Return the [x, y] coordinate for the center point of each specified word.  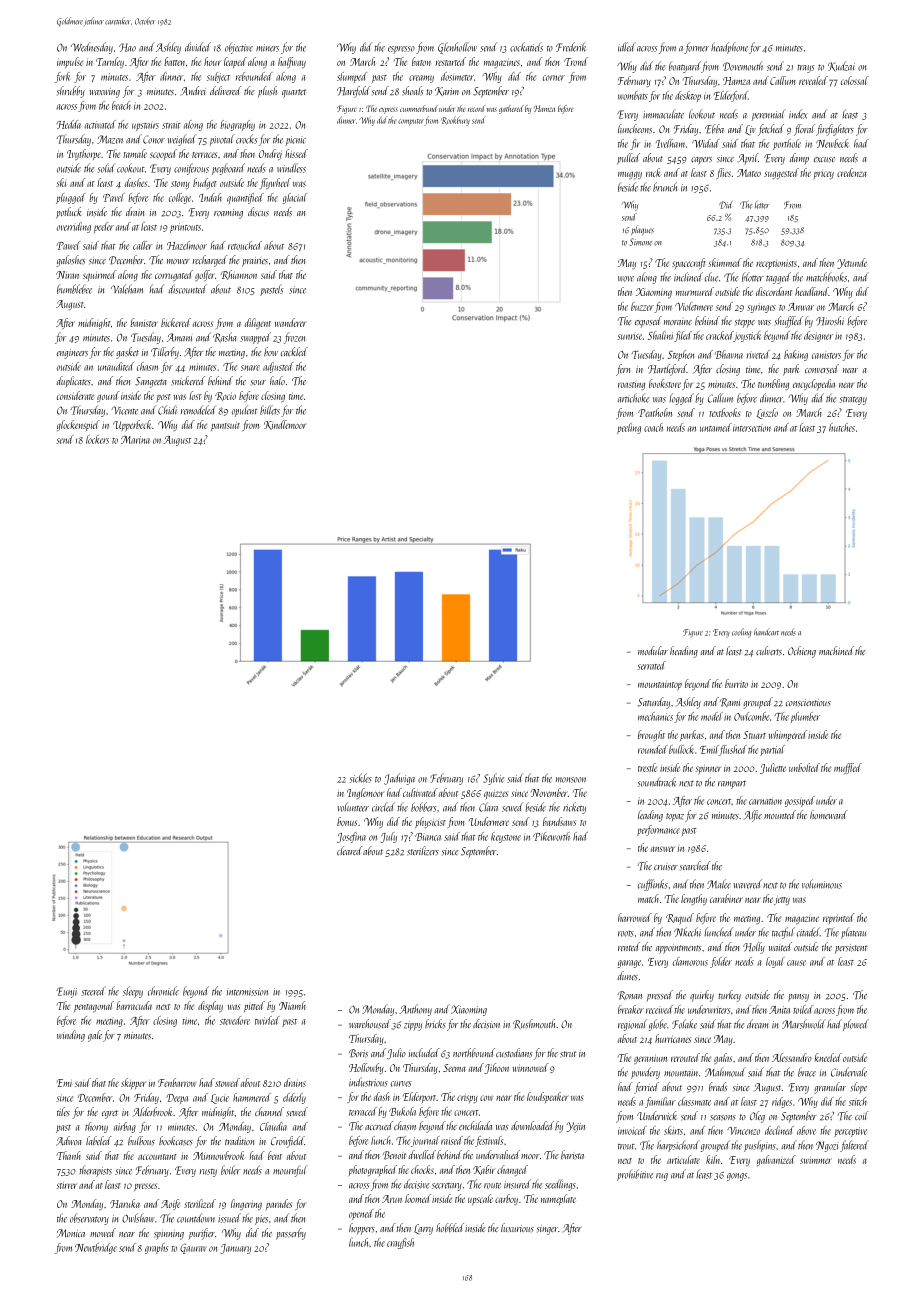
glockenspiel [78, 425]
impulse [70, 62]
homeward [829, 814]
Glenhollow [457, 48]
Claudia [273, 1126]
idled [627, 47]
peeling [629, 428]
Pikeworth [551, 836]
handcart [766, 632]
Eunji [66, 992]
